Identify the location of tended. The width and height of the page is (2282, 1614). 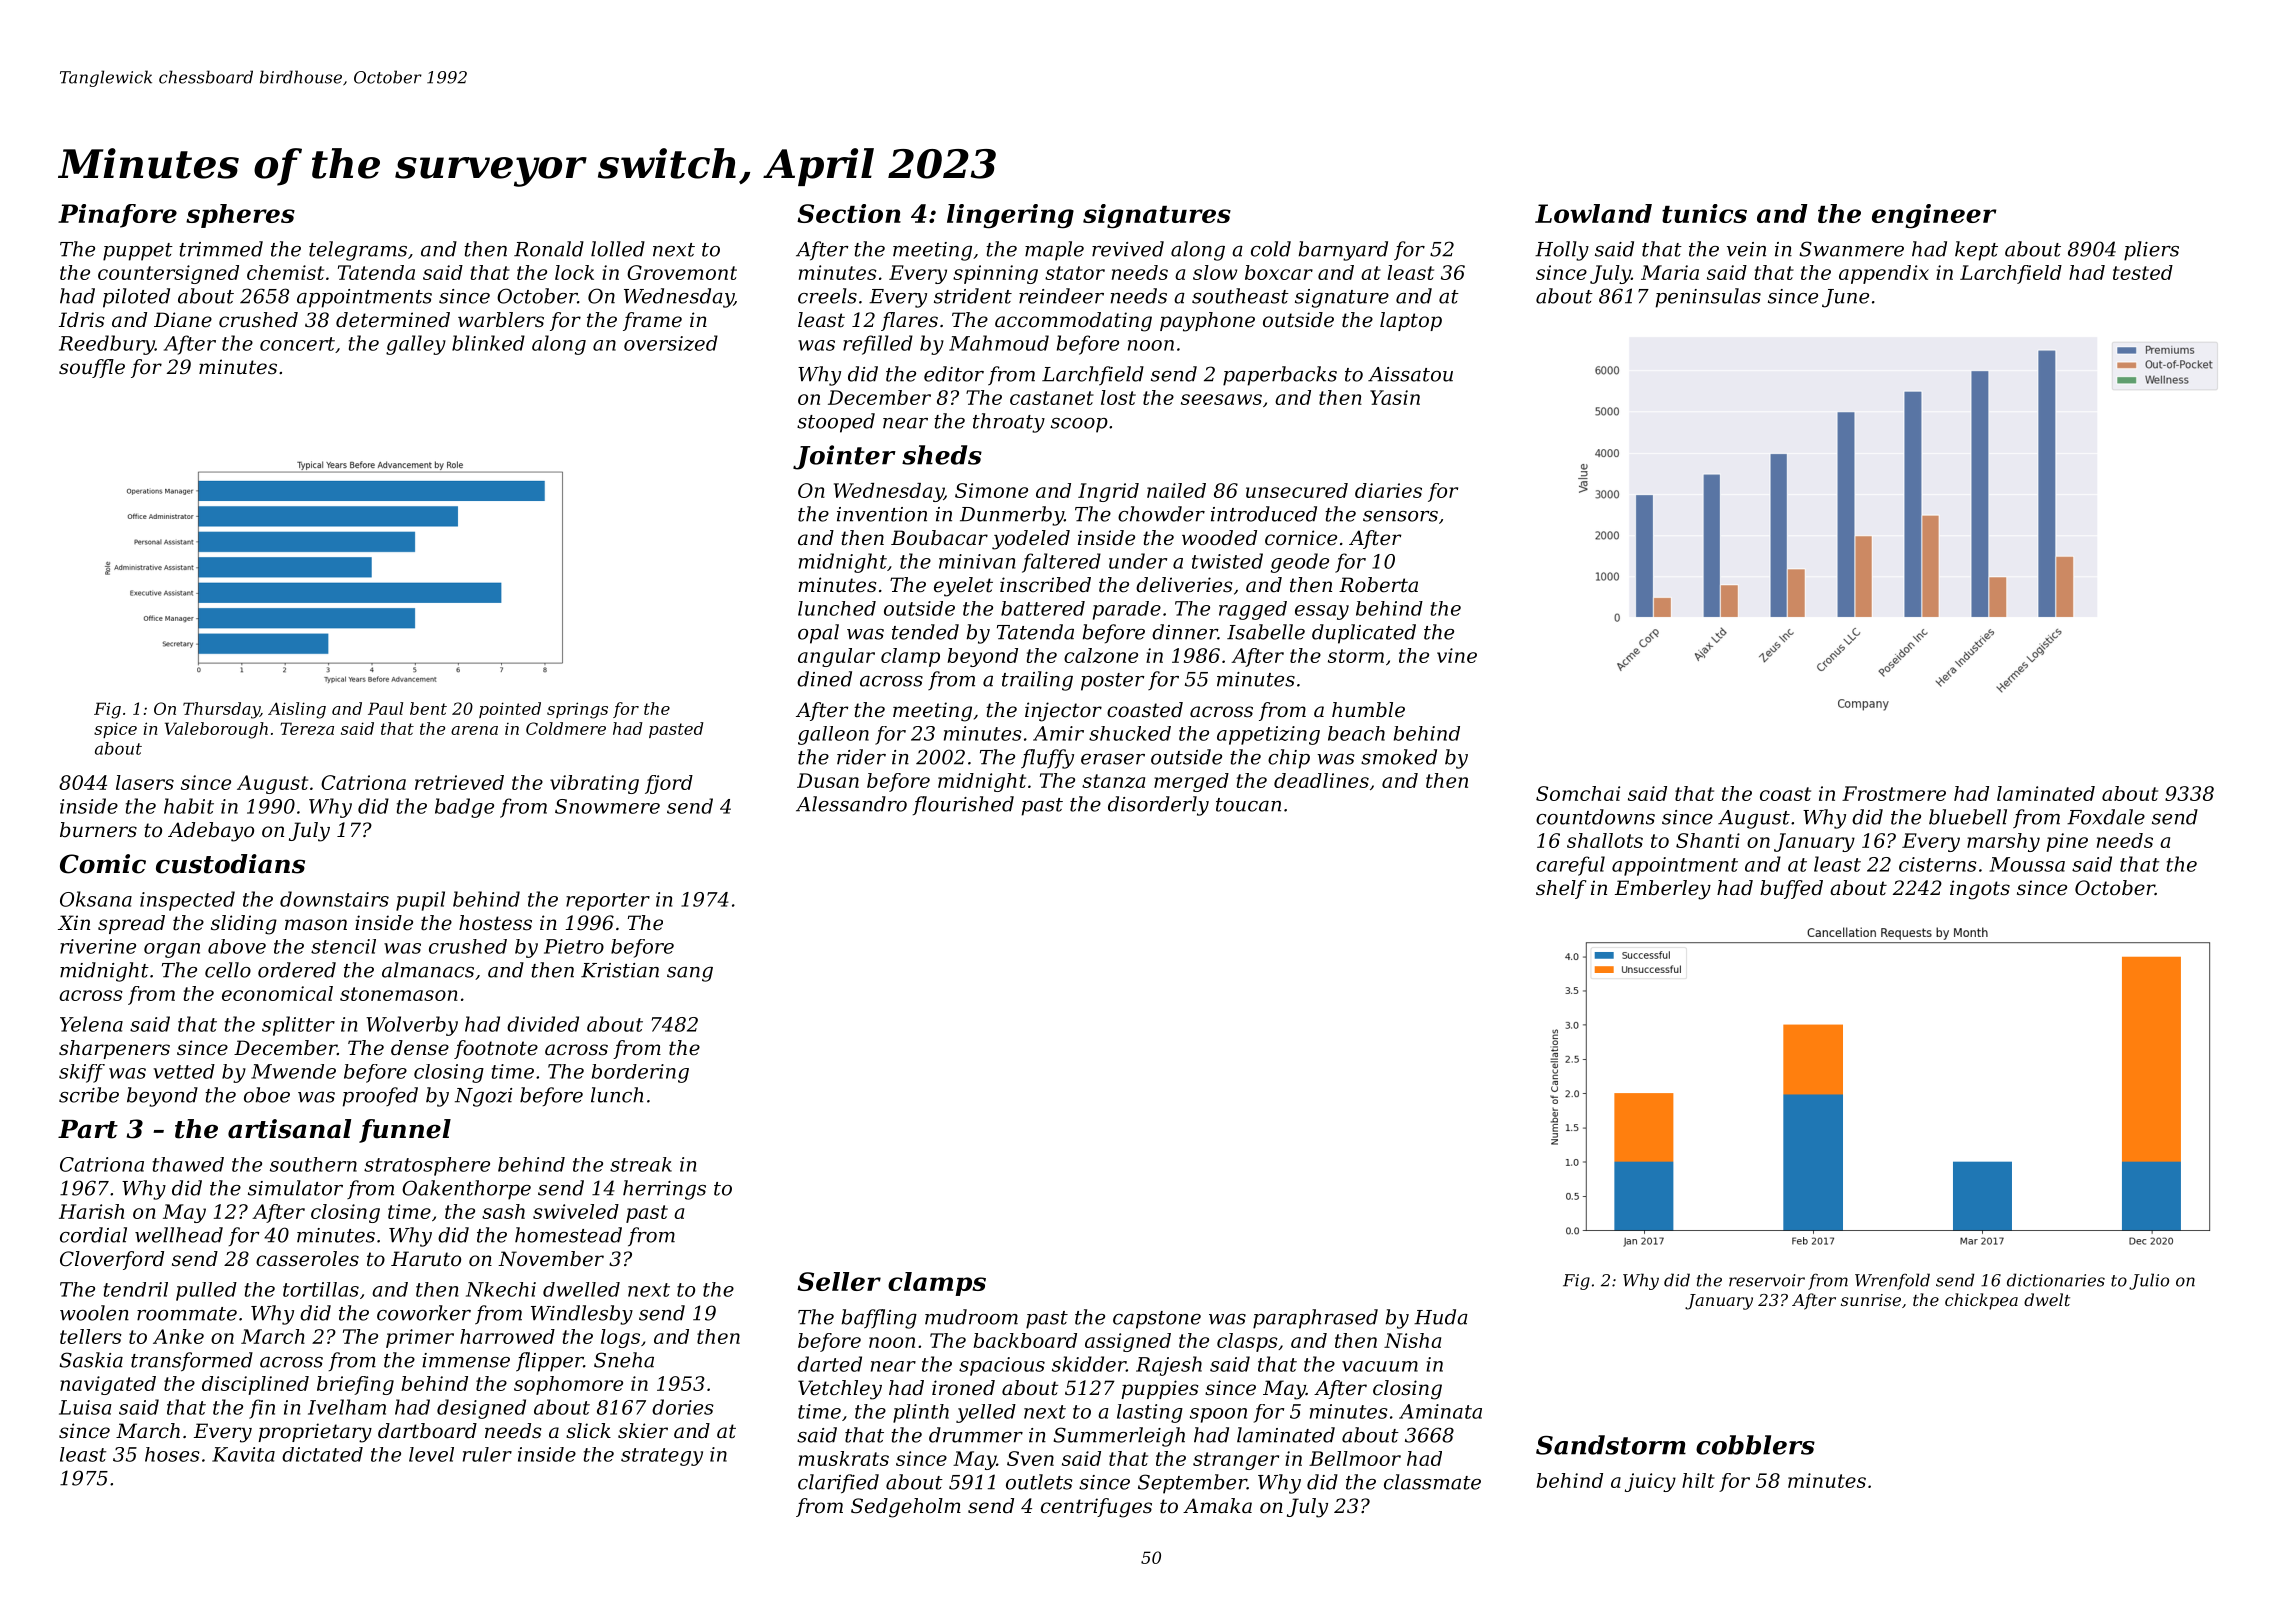
(925, 632).
